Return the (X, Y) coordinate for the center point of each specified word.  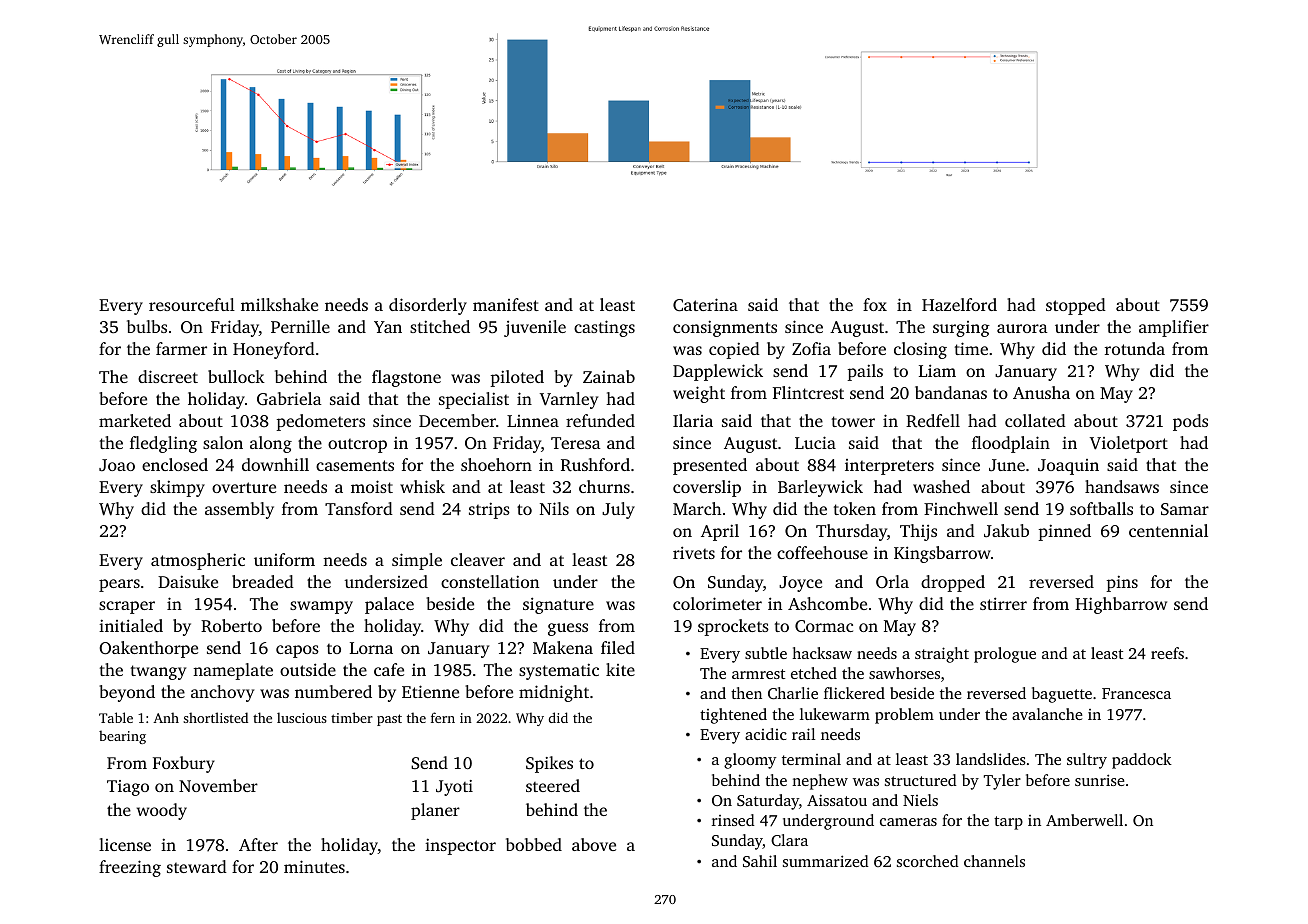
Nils (554, 508)
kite (620, 669)
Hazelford (959, 304)
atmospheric (198, 561)
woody (162, 811)
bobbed (534, 844)
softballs (1101, 508)
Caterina (705, 305)
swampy (321, 607)
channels (994, 861)
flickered (854, 693)
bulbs (147, 326)
